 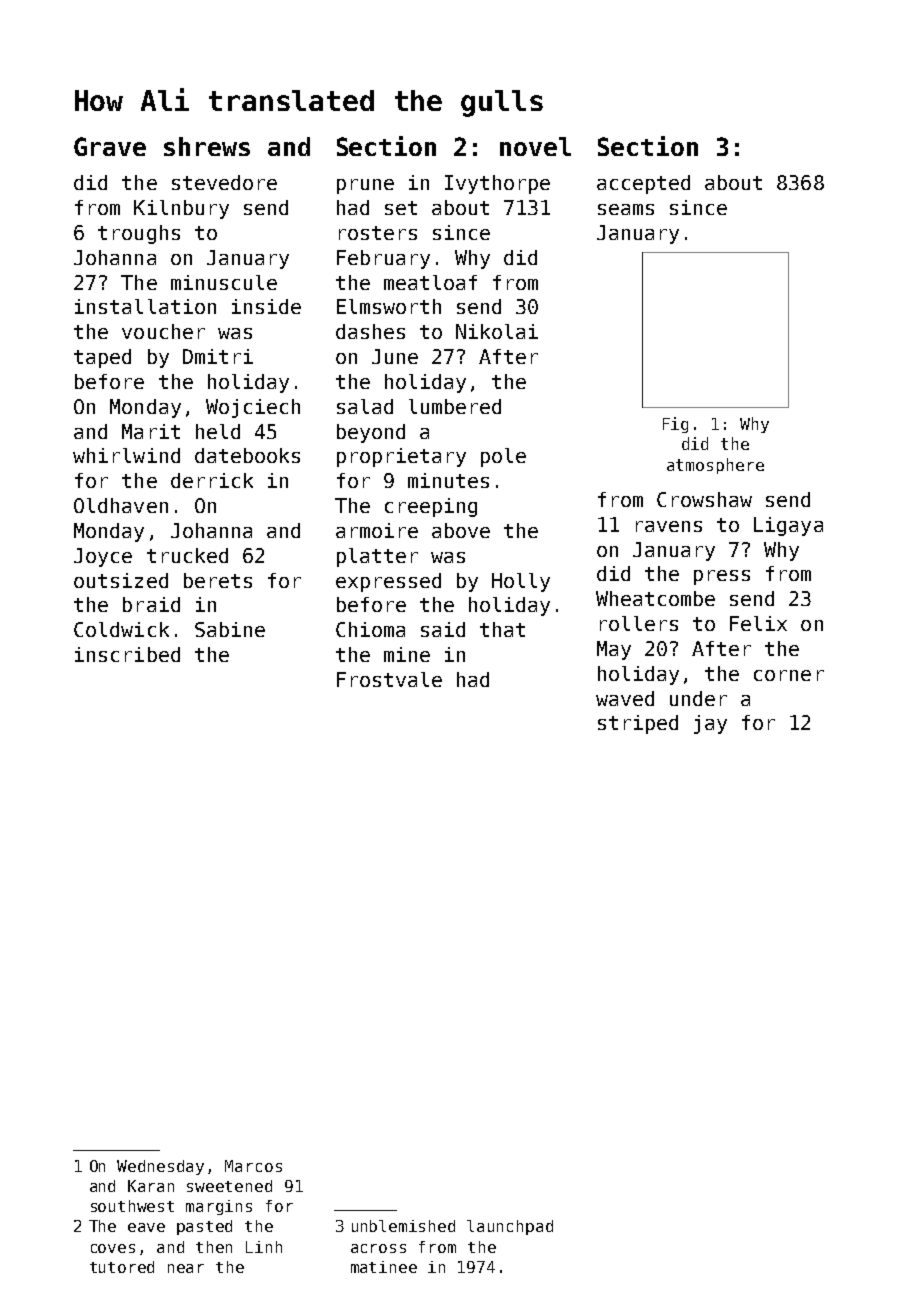 What do you see at coordinates (715, 466) in the screenshot?
I see `atmosphere` at bounding box center [715, 466].
